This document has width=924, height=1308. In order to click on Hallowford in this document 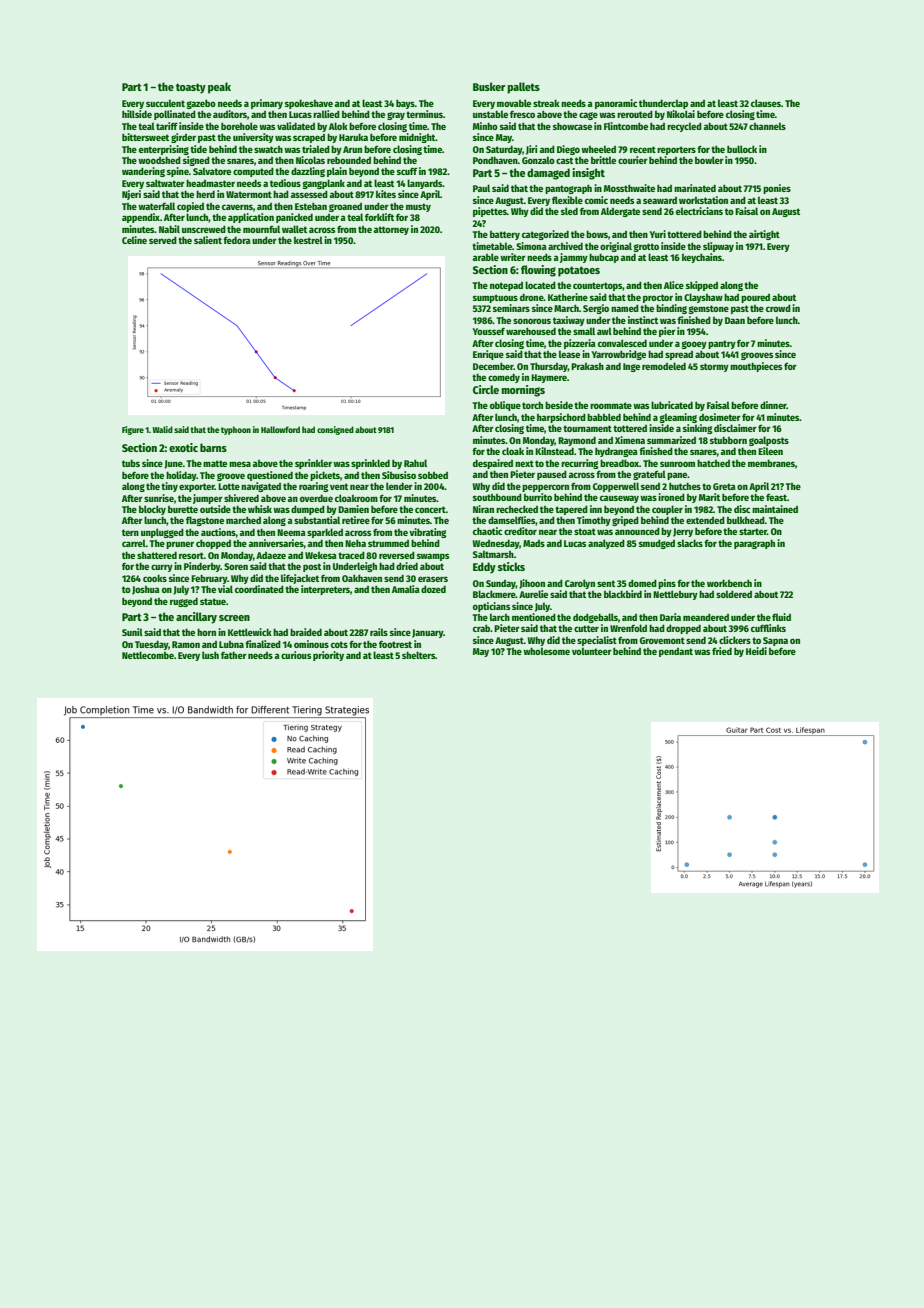, I will do `click(280, 429)`.
